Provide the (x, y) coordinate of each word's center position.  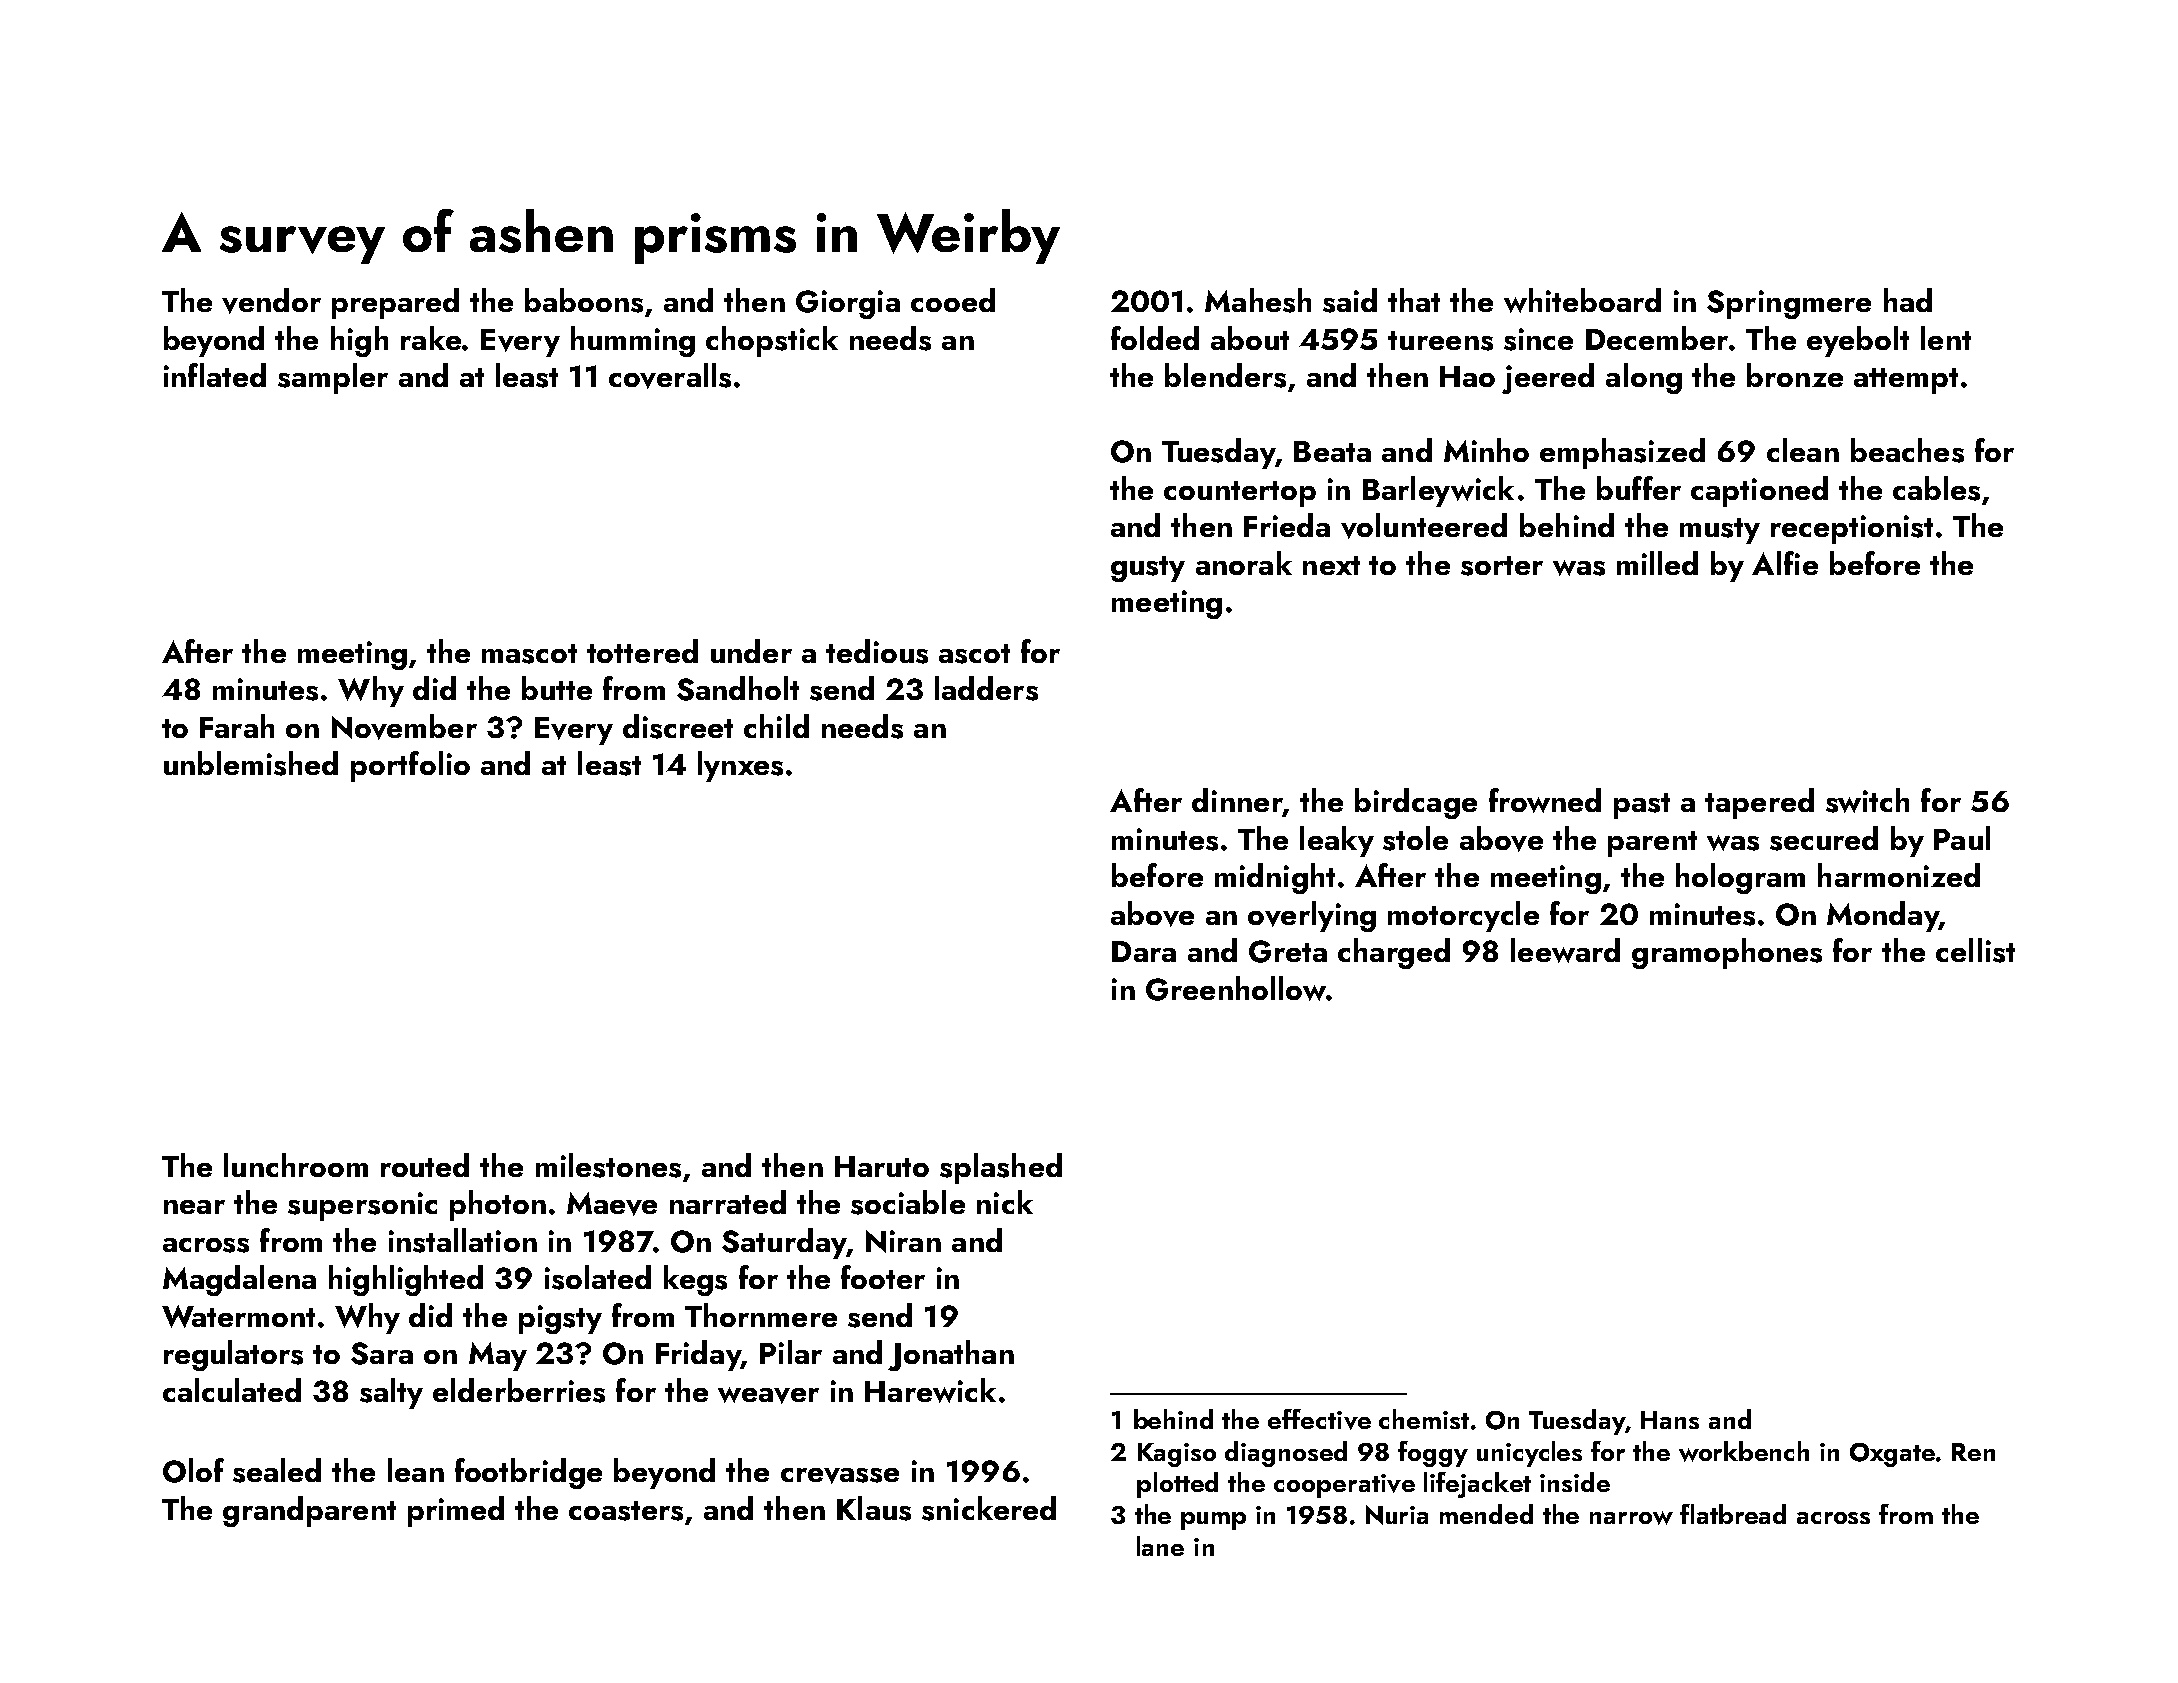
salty (391, 1393)
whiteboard (1582, 300)
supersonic (362, 1206)
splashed (1001, 1168)
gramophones (1727, 953)
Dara (1144, 951)
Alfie (1785, 563)
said (1350, 300)
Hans (1670, 1420)
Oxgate (1892, 1455)
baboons (584, 300)
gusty (1148, 569)
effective (1319, 1419)
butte (557, 688)
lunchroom (296, 1165)
